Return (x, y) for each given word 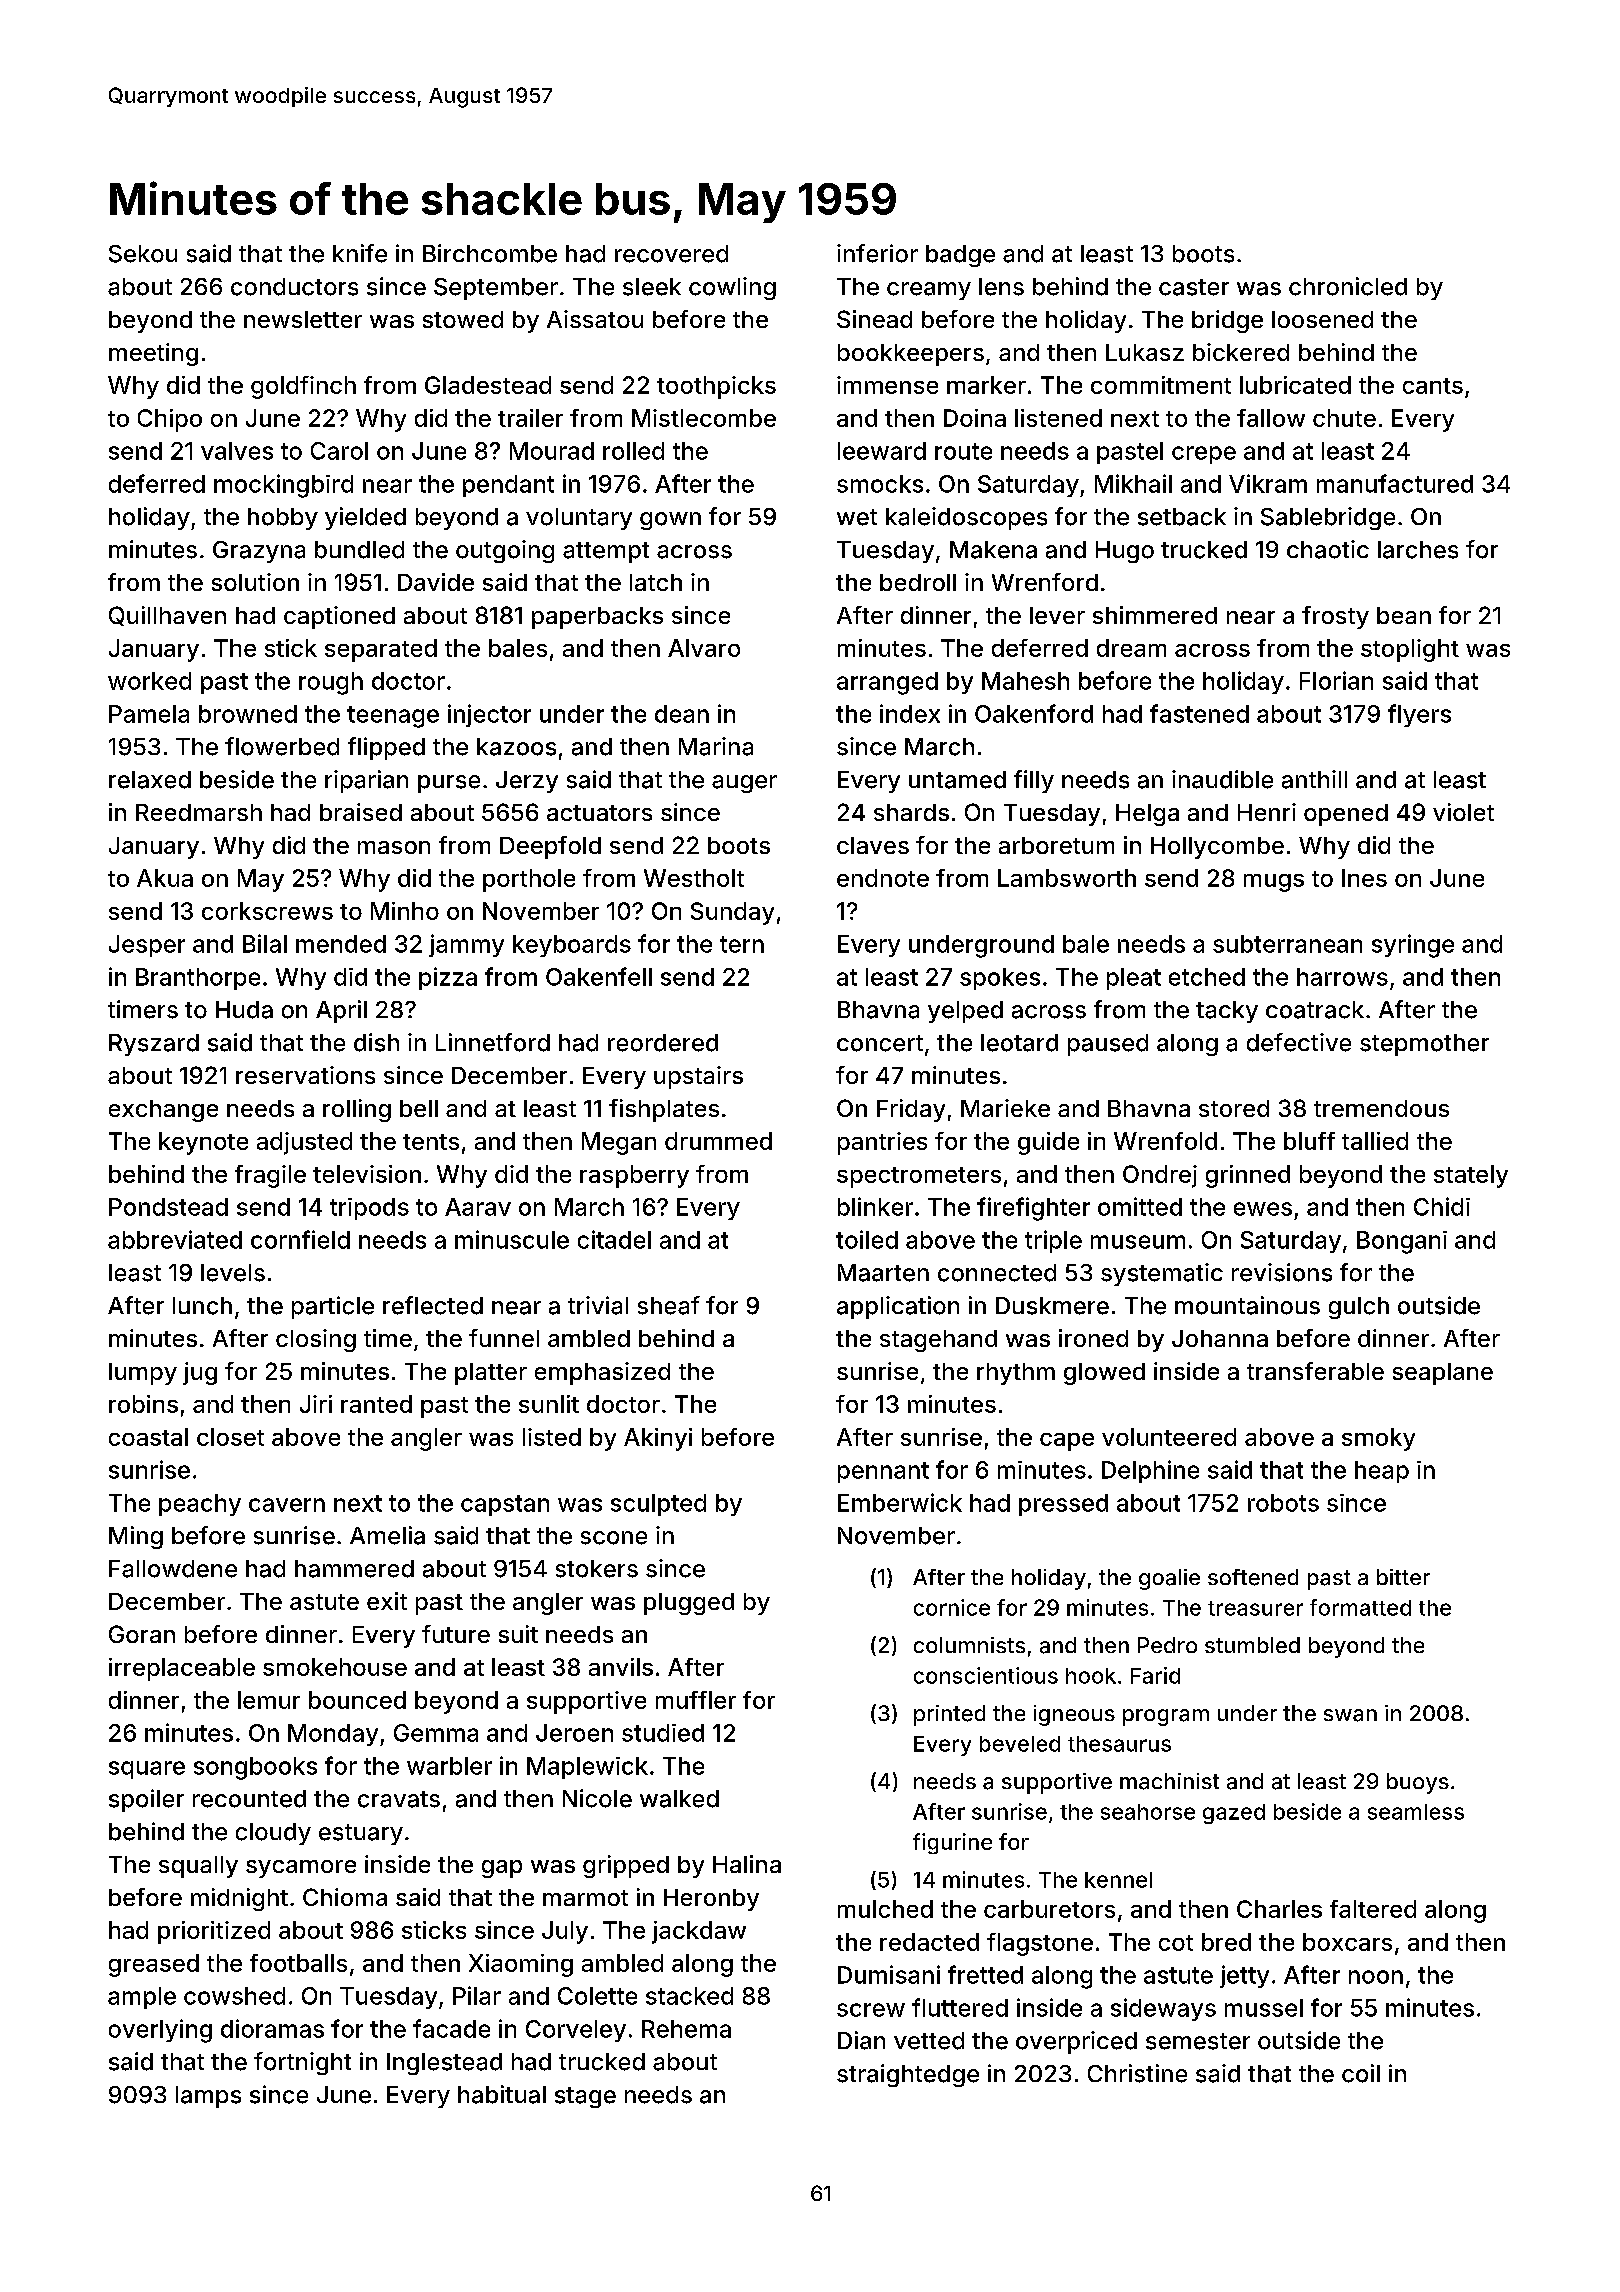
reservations (305, 1075)
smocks (880, 484)
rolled (633, 451)
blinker (875, 1206)
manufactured (1395, 483)
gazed (1234, 1814)
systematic (1162, 1274)
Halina (747, 1864)
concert (880, 1043)
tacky (1227, 1012)
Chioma (345, 1897)
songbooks (255, 1768)
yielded (365, 518)
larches (1418, 550)
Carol (339, 451)
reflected (433, 1305)
